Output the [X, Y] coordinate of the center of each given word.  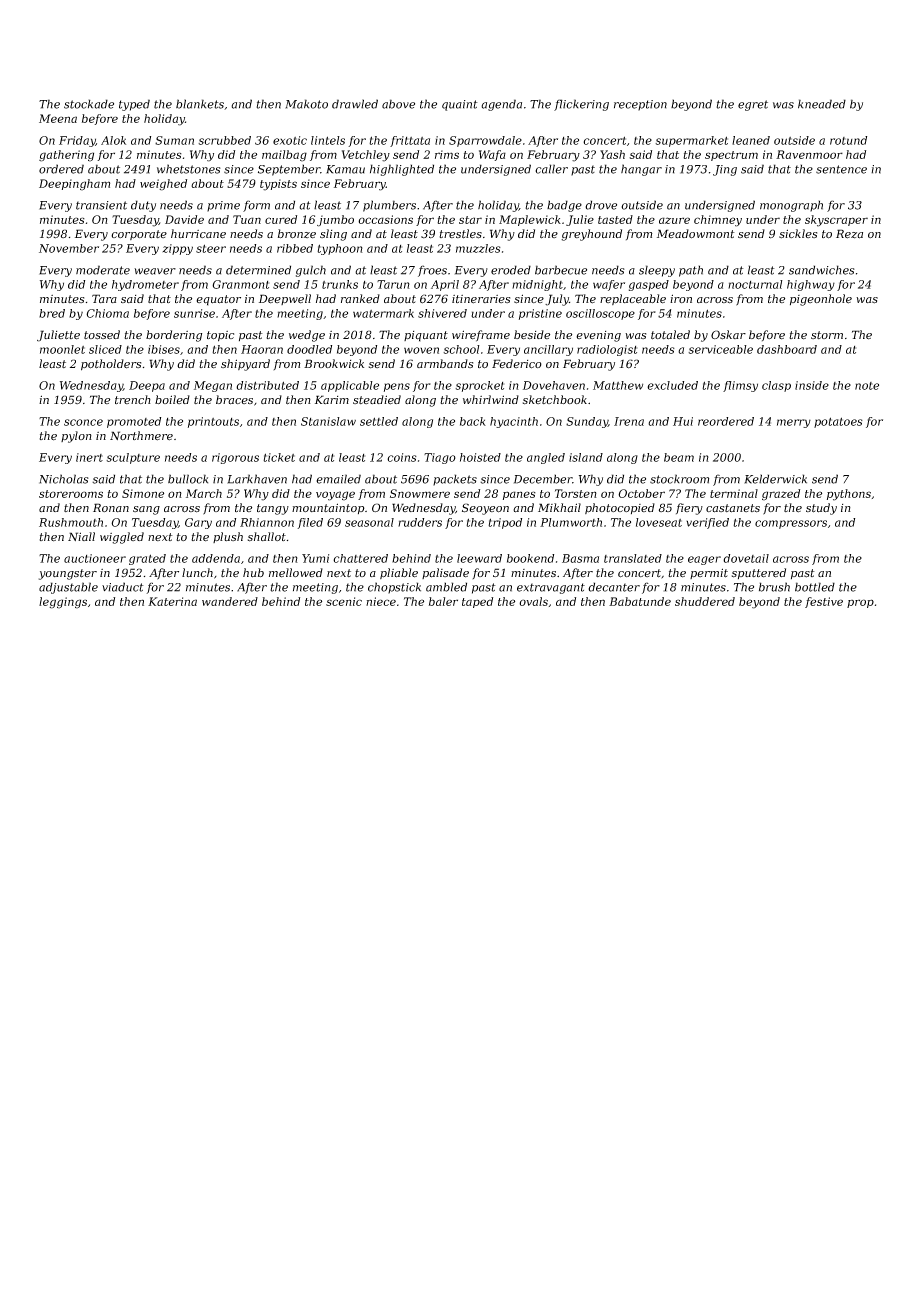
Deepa [147, 386]
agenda [501, 105]
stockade [89, 104]
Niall [81, 536]
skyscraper [836, 221]
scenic [344, 601]
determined [258, 270]
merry [794, 423]
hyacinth [514, 422]
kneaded [822, 104]
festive [824, 602]
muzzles [478, 248]
